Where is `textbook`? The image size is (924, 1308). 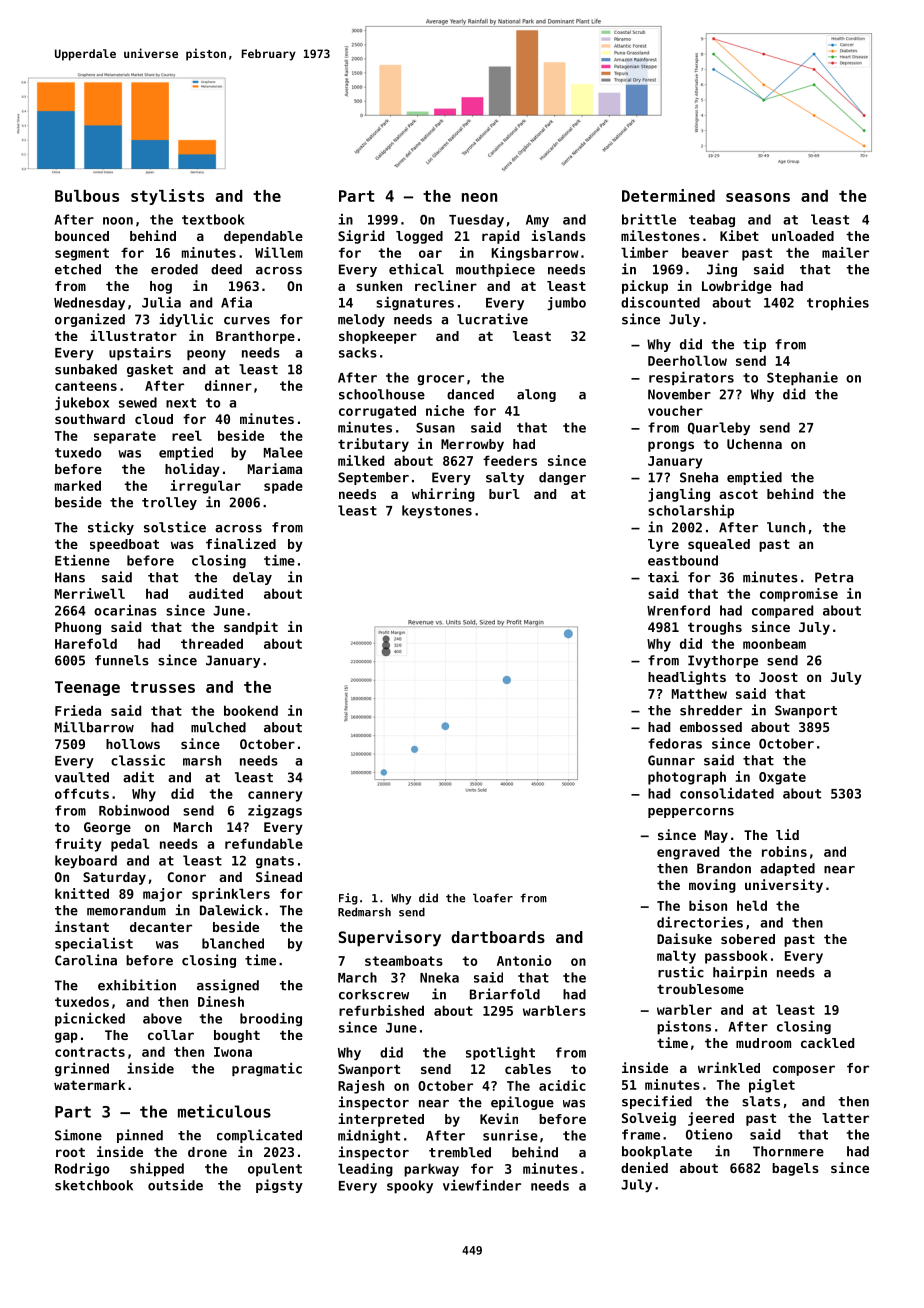
textbook is located at coordinates (213, 219).
